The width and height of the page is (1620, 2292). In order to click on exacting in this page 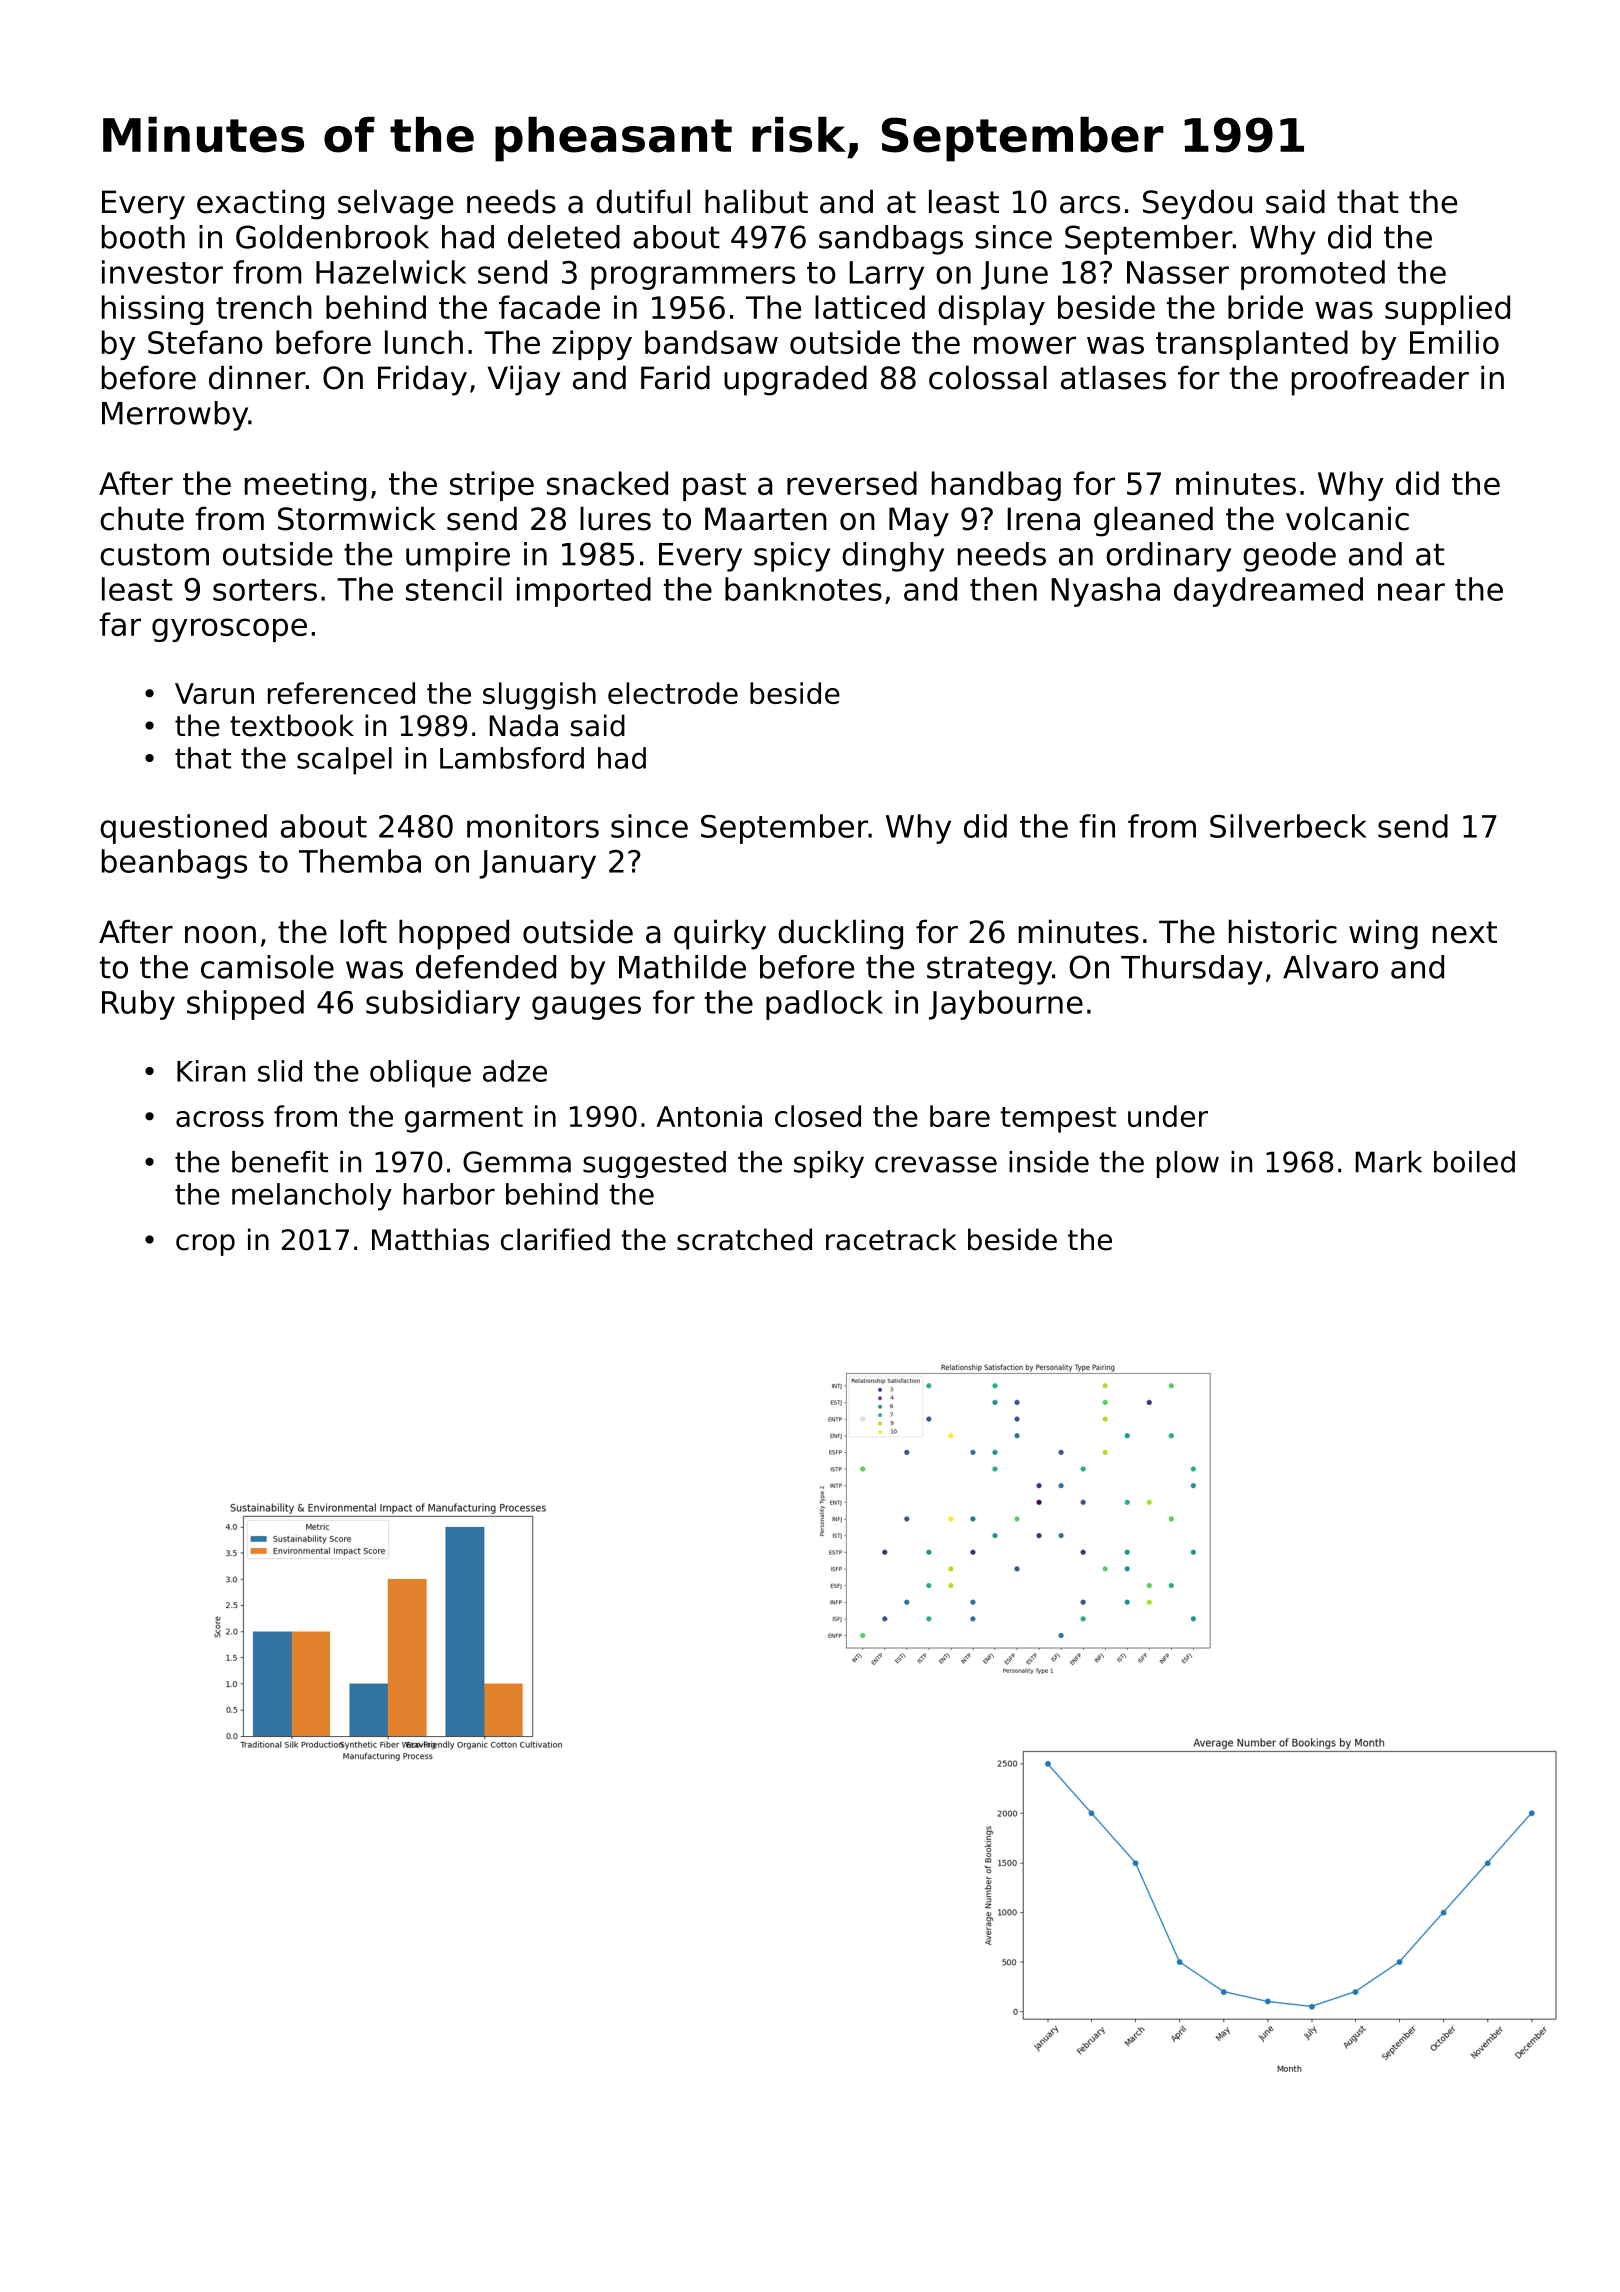, I will do `click(260, 204)`.
